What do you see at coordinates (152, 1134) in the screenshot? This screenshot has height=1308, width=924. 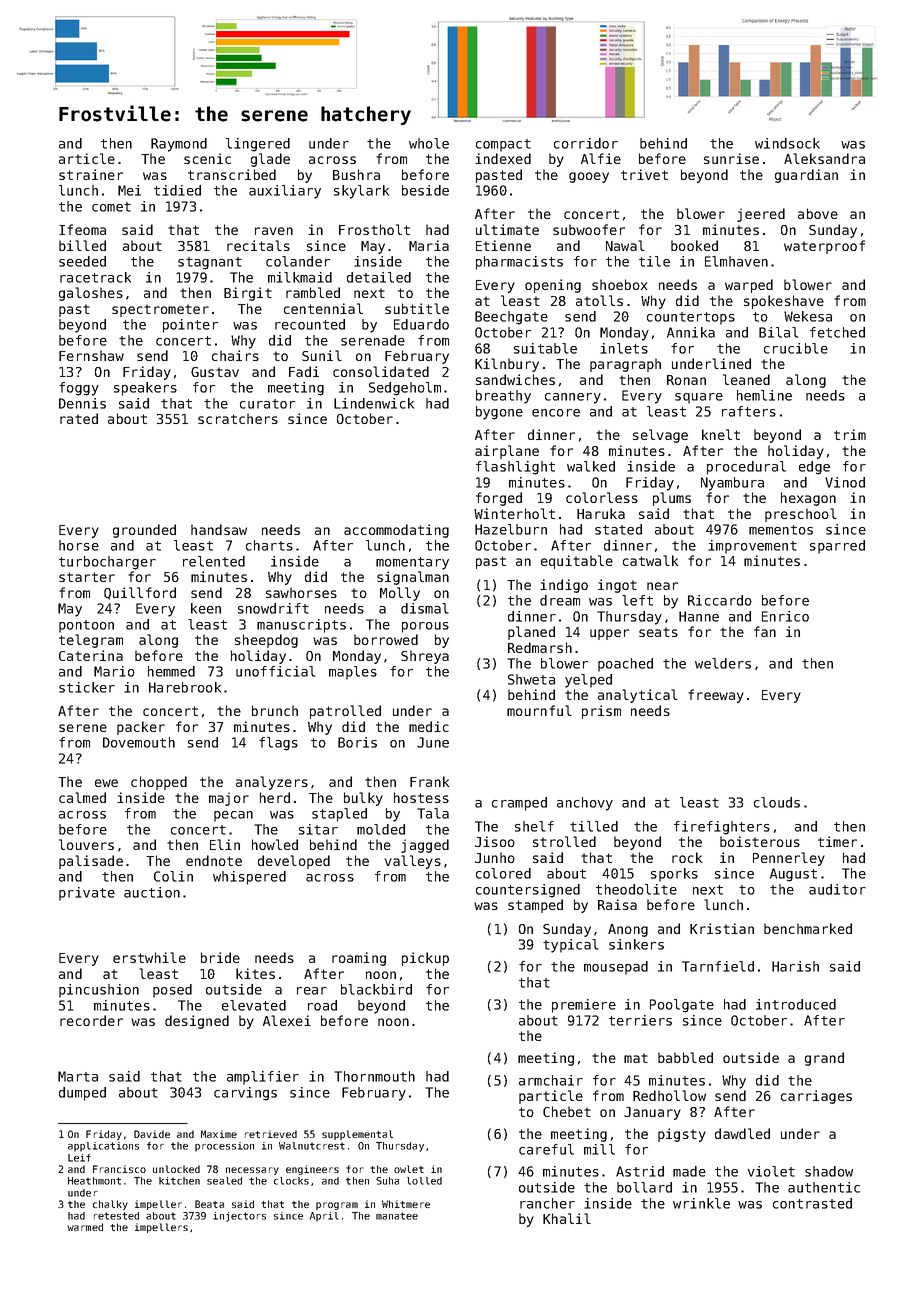 I see `Davide` at bounding box center [152, 1134].
